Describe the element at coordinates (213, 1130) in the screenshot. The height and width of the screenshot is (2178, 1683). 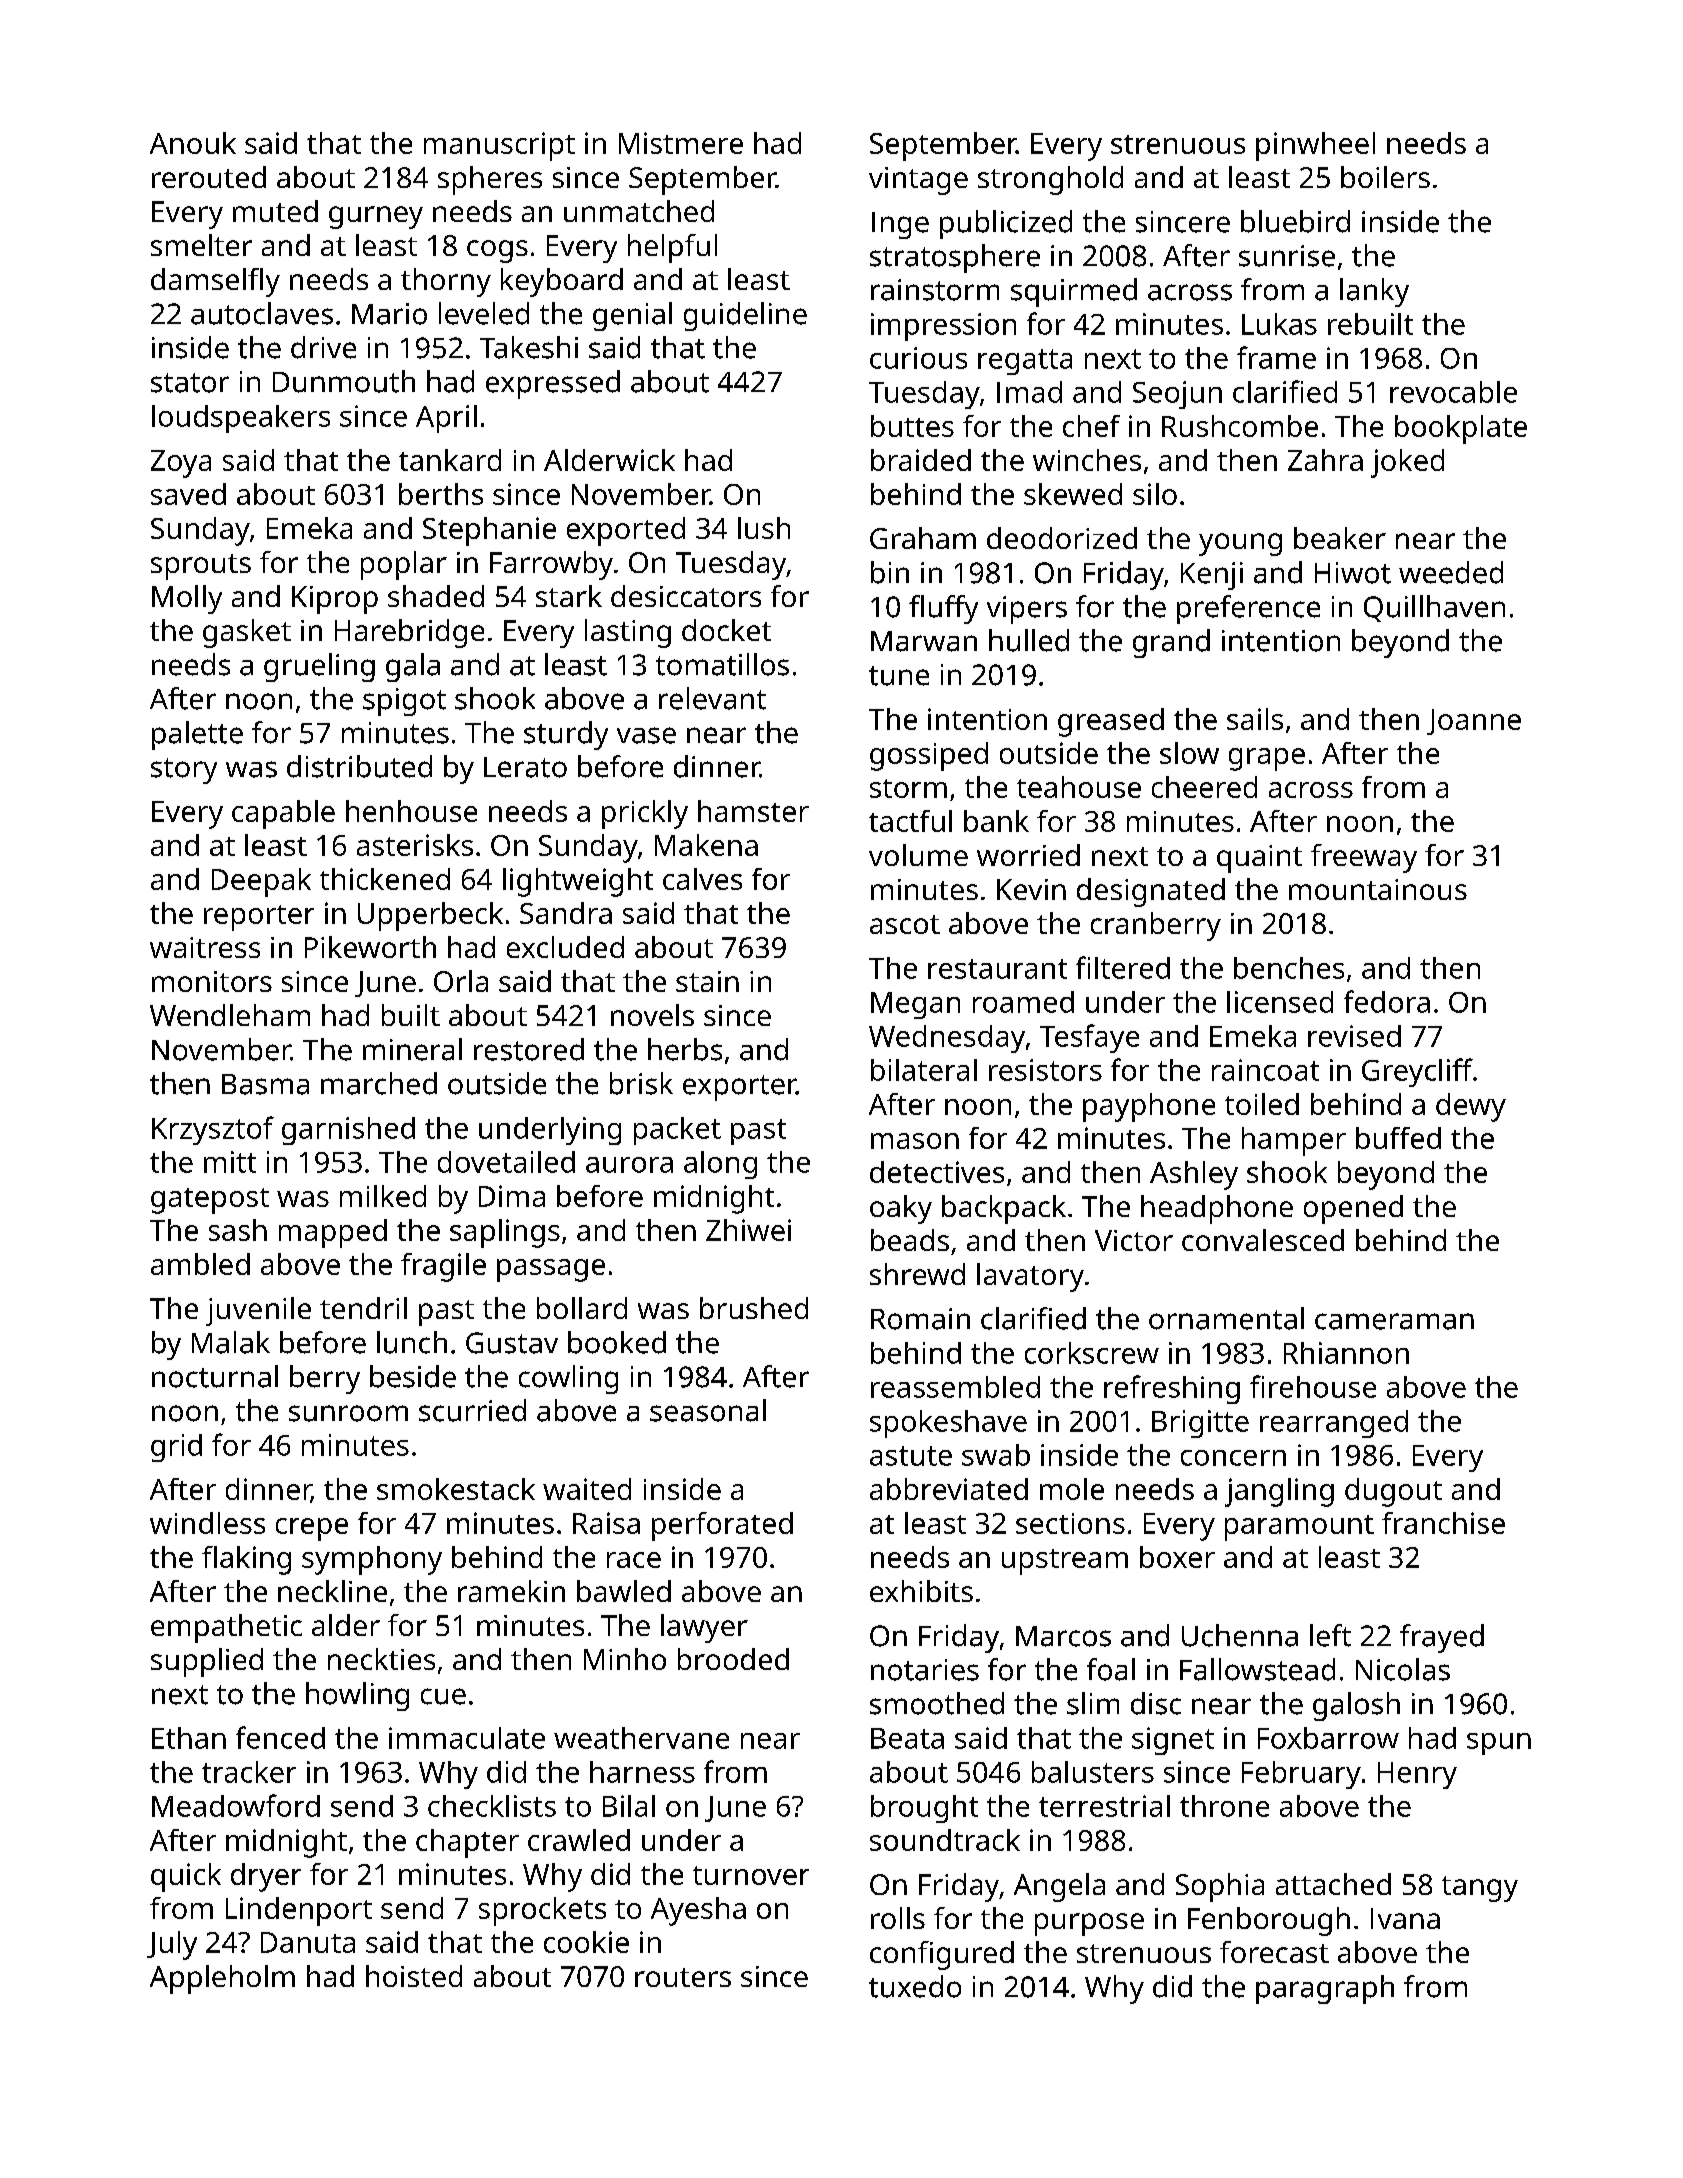
I see `Krzysztof` at that location.
